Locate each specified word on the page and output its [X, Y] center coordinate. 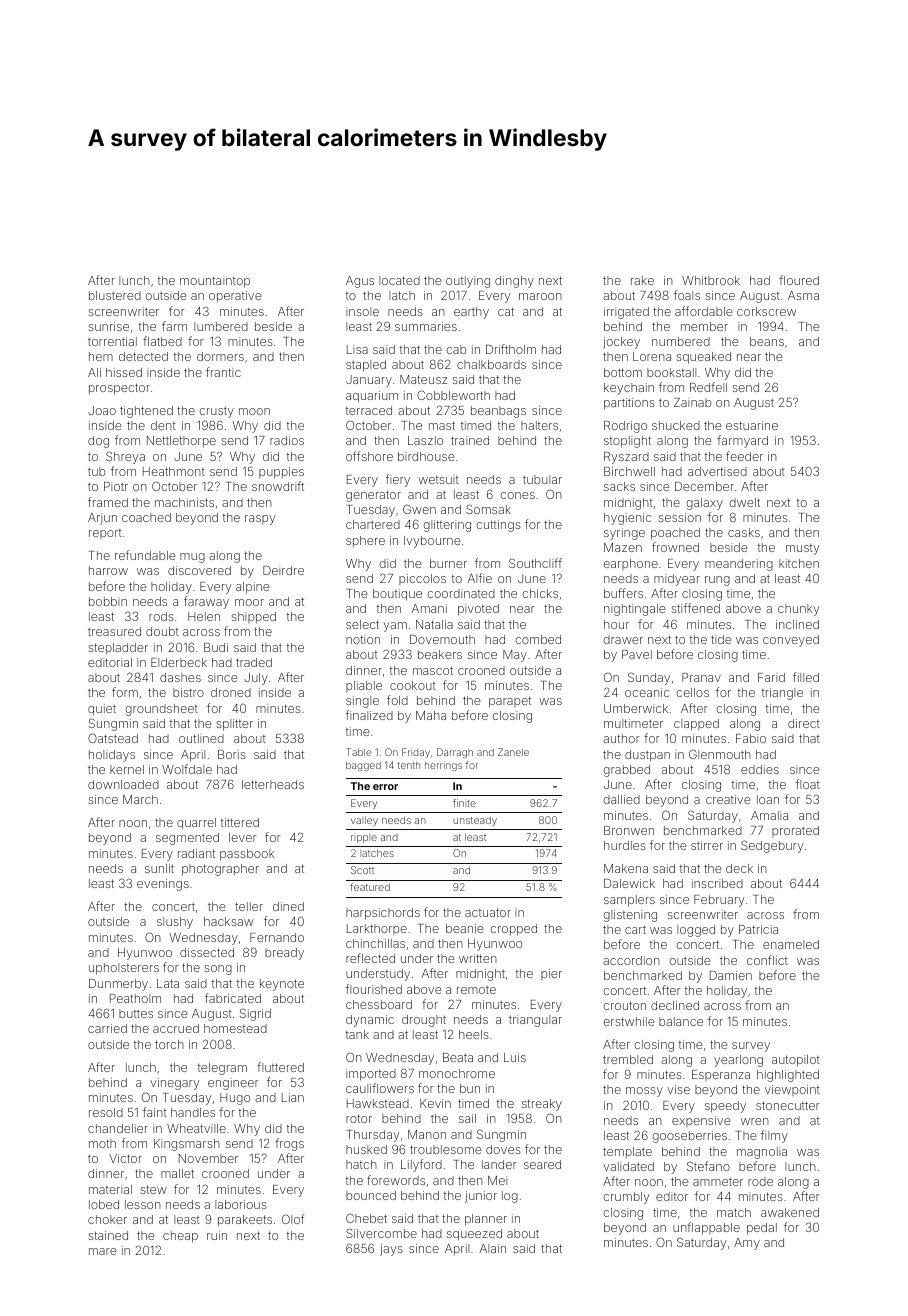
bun [470, 1088]
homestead [235, 1028]
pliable [364, 686]
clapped [696, 725]
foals [687, 295]
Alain [493, 1248]
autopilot [796, 1061]
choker [107, 1219]
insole [362, 311]
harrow [108, 570]
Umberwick [636, 708]
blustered [115, 295]
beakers [440, 654]
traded [254, 662]
